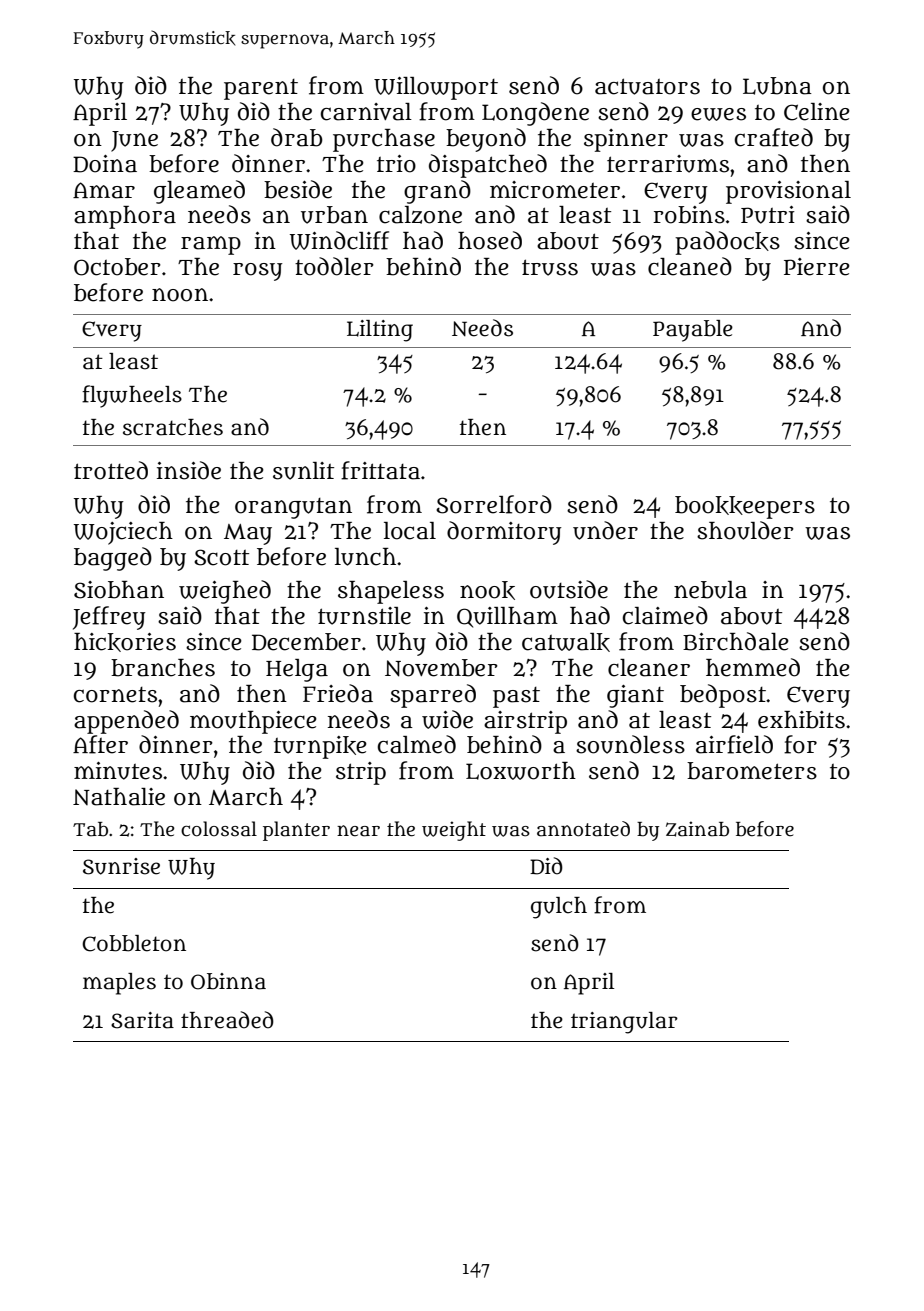 The image size is (924, 1311). I want to click on Payable, so click(693, 331).
